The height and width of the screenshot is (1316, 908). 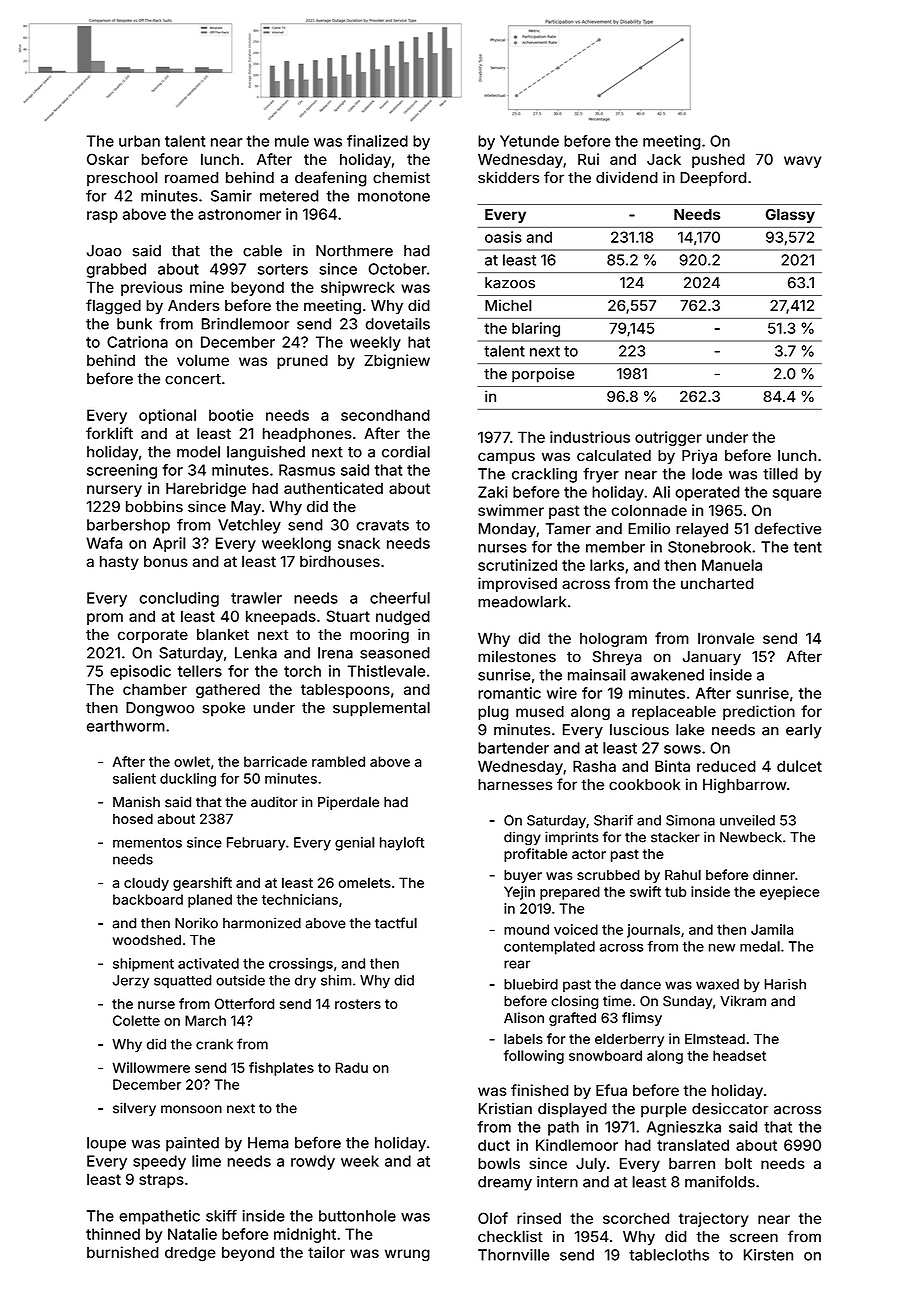 What do you see at coordinates (739, 1055) in the screenshot?
I see `headset` at bounding box center [739, 1055].
